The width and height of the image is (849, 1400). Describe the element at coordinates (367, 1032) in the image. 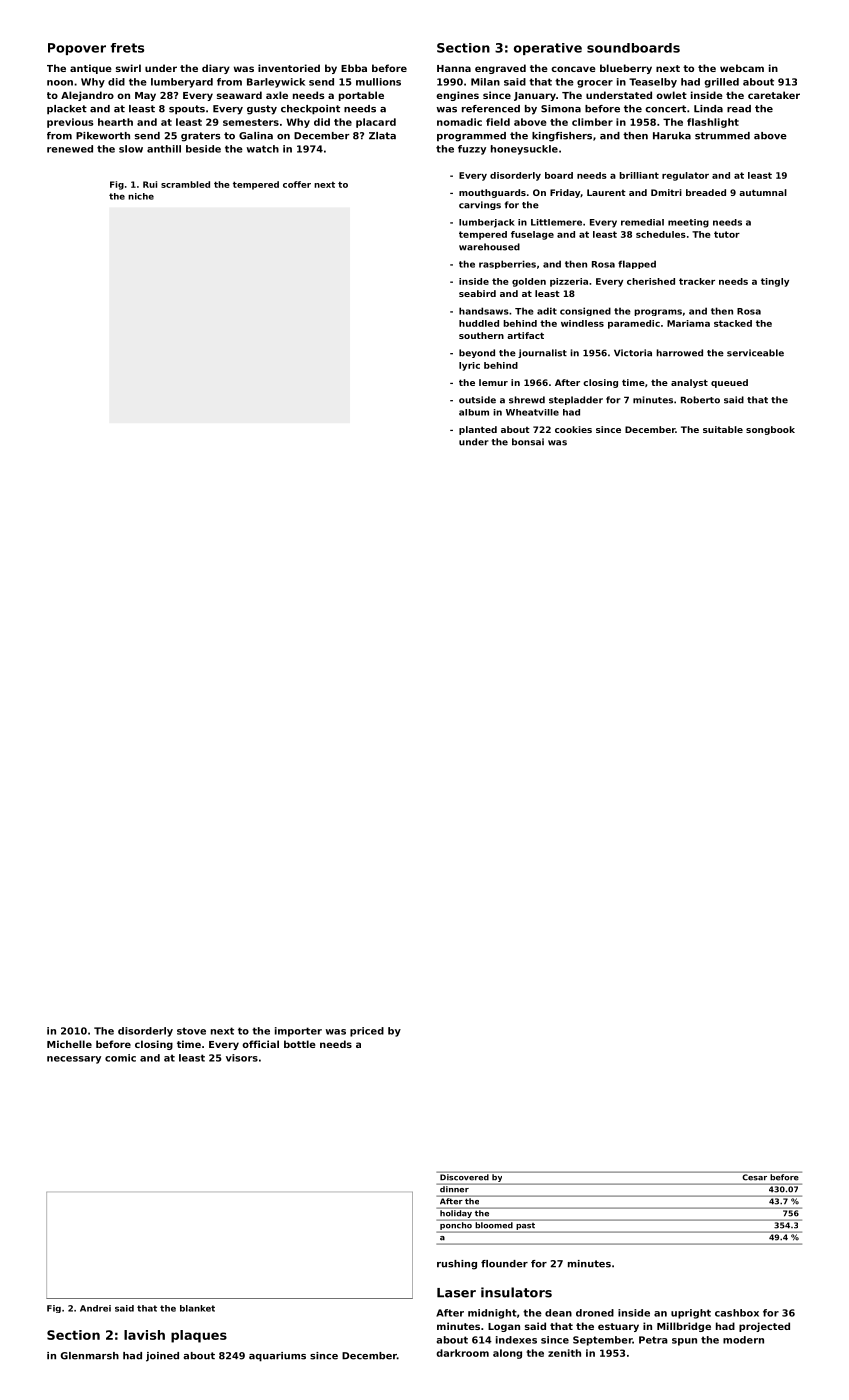

I see `priced` at that location.
